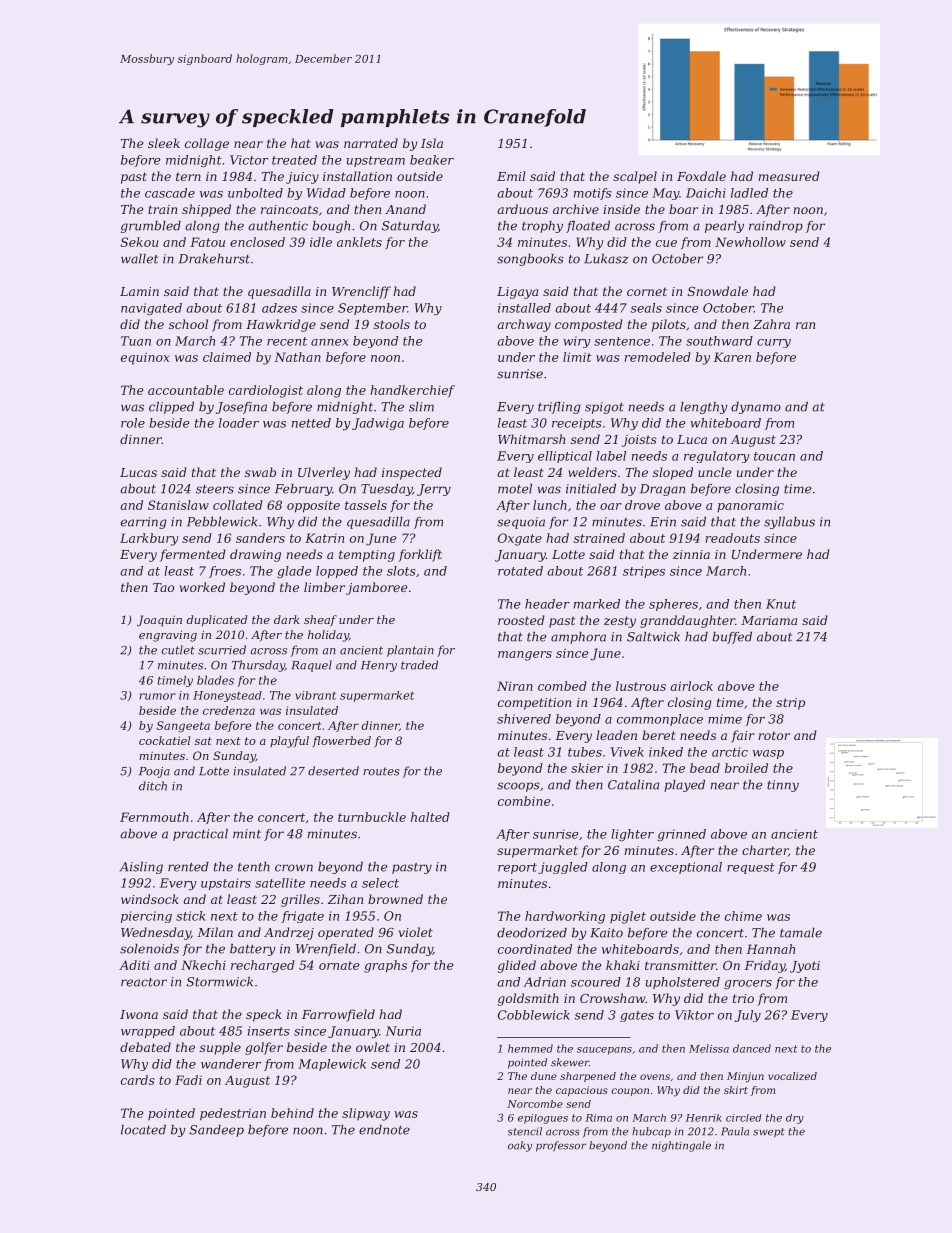 Image resolution: width=952 pixels, height=1233 pixels. Describe the element at coordinates (511, 176) in the screenshot. I see `Emil` at that location.
